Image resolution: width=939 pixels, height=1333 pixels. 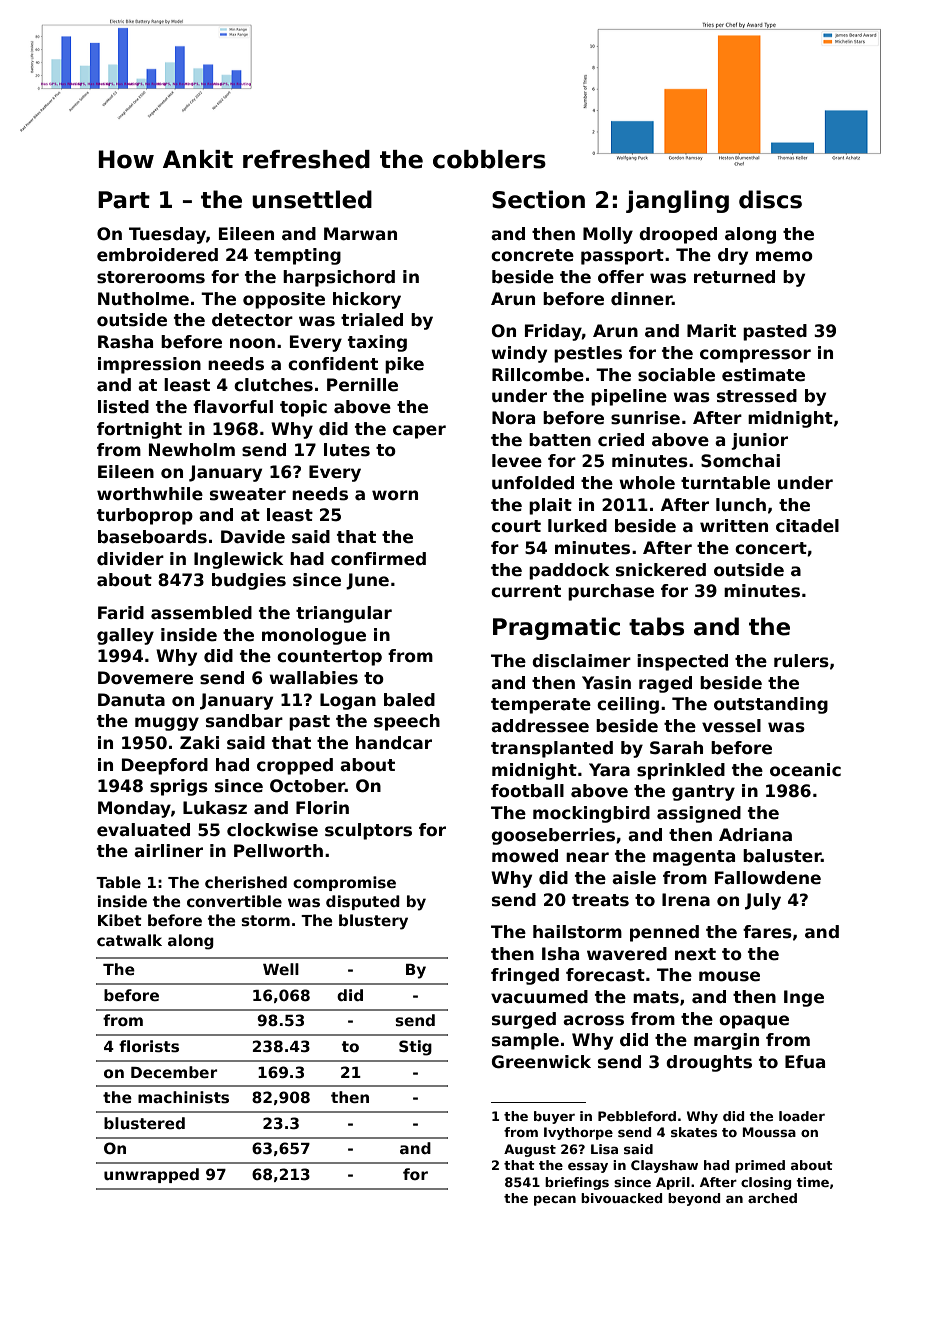 I want to click on Deepford, so click(x=165, y=766).
